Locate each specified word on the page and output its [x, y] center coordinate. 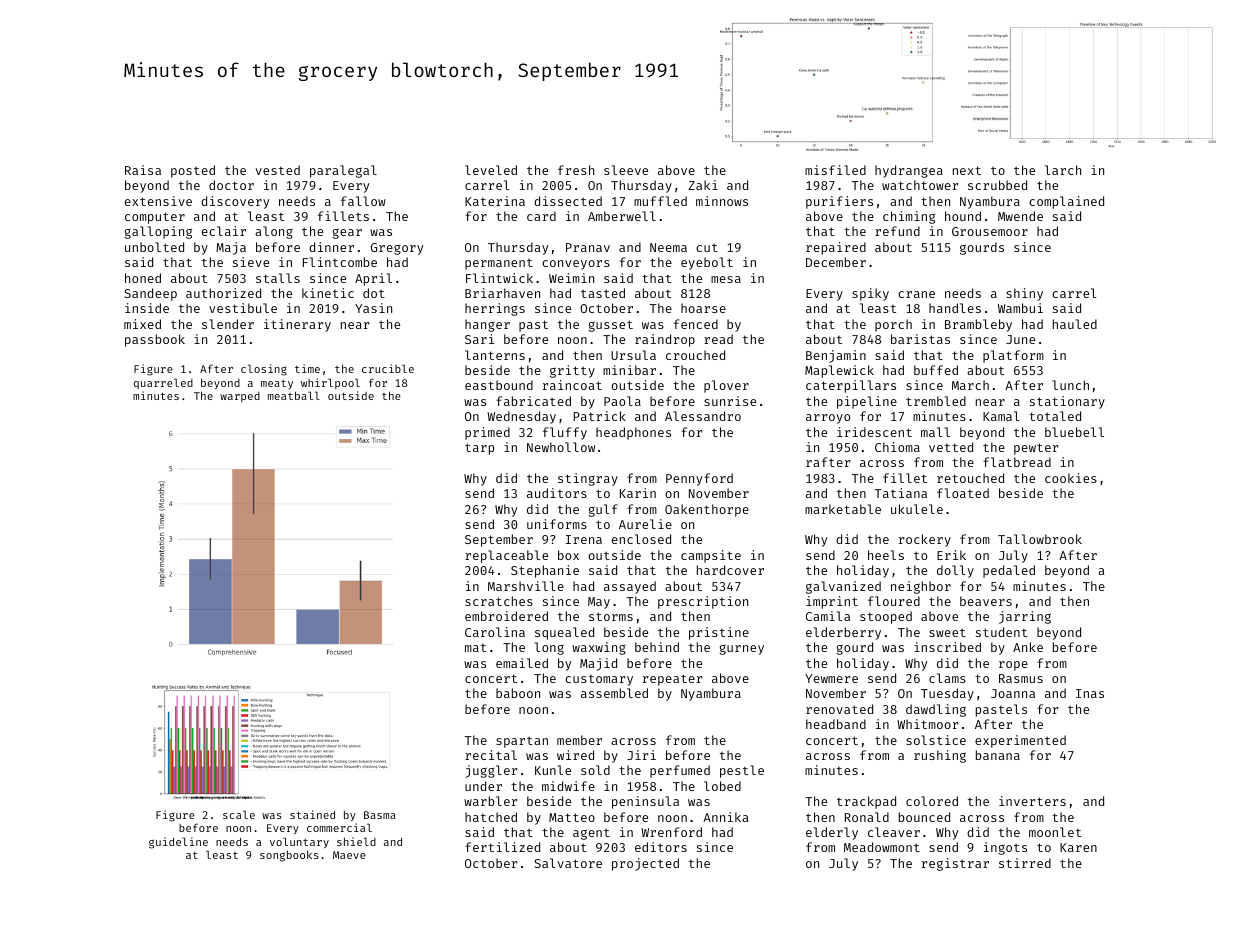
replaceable [506, 556]
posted [193, 171]
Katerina [495, 201]
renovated [839, 709]
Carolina [495, 632]
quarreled [163, 383]
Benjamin [836, 356]
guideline [178, 843]
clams [947, 678]
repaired [836, 248]
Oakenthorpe [707, 510]
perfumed [680, 771]
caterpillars [851, 386]
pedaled [1009, 571]
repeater [672, 680]
